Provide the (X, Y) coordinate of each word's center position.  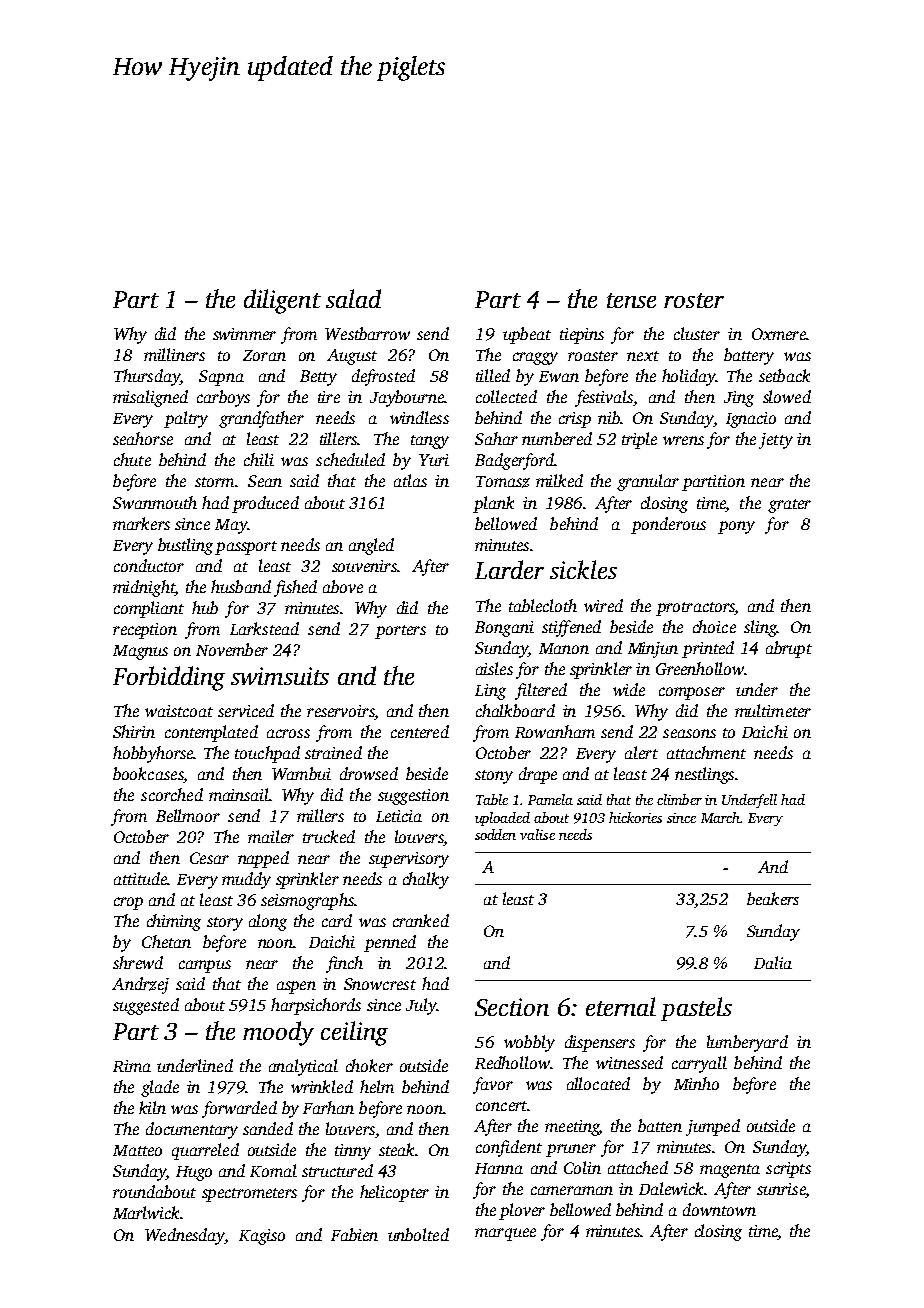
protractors (695, 609)
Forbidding (169, 678)
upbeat (527, 335)
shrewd (138, 962)
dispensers (600, 1043)
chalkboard (515, 710)
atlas (410, 480)
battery (749, 356)
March (720, 817)
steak (396, 1149)
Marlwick (146, 1212)
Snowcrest (380, 984)
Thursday (147, 377)
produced (265, 504)
